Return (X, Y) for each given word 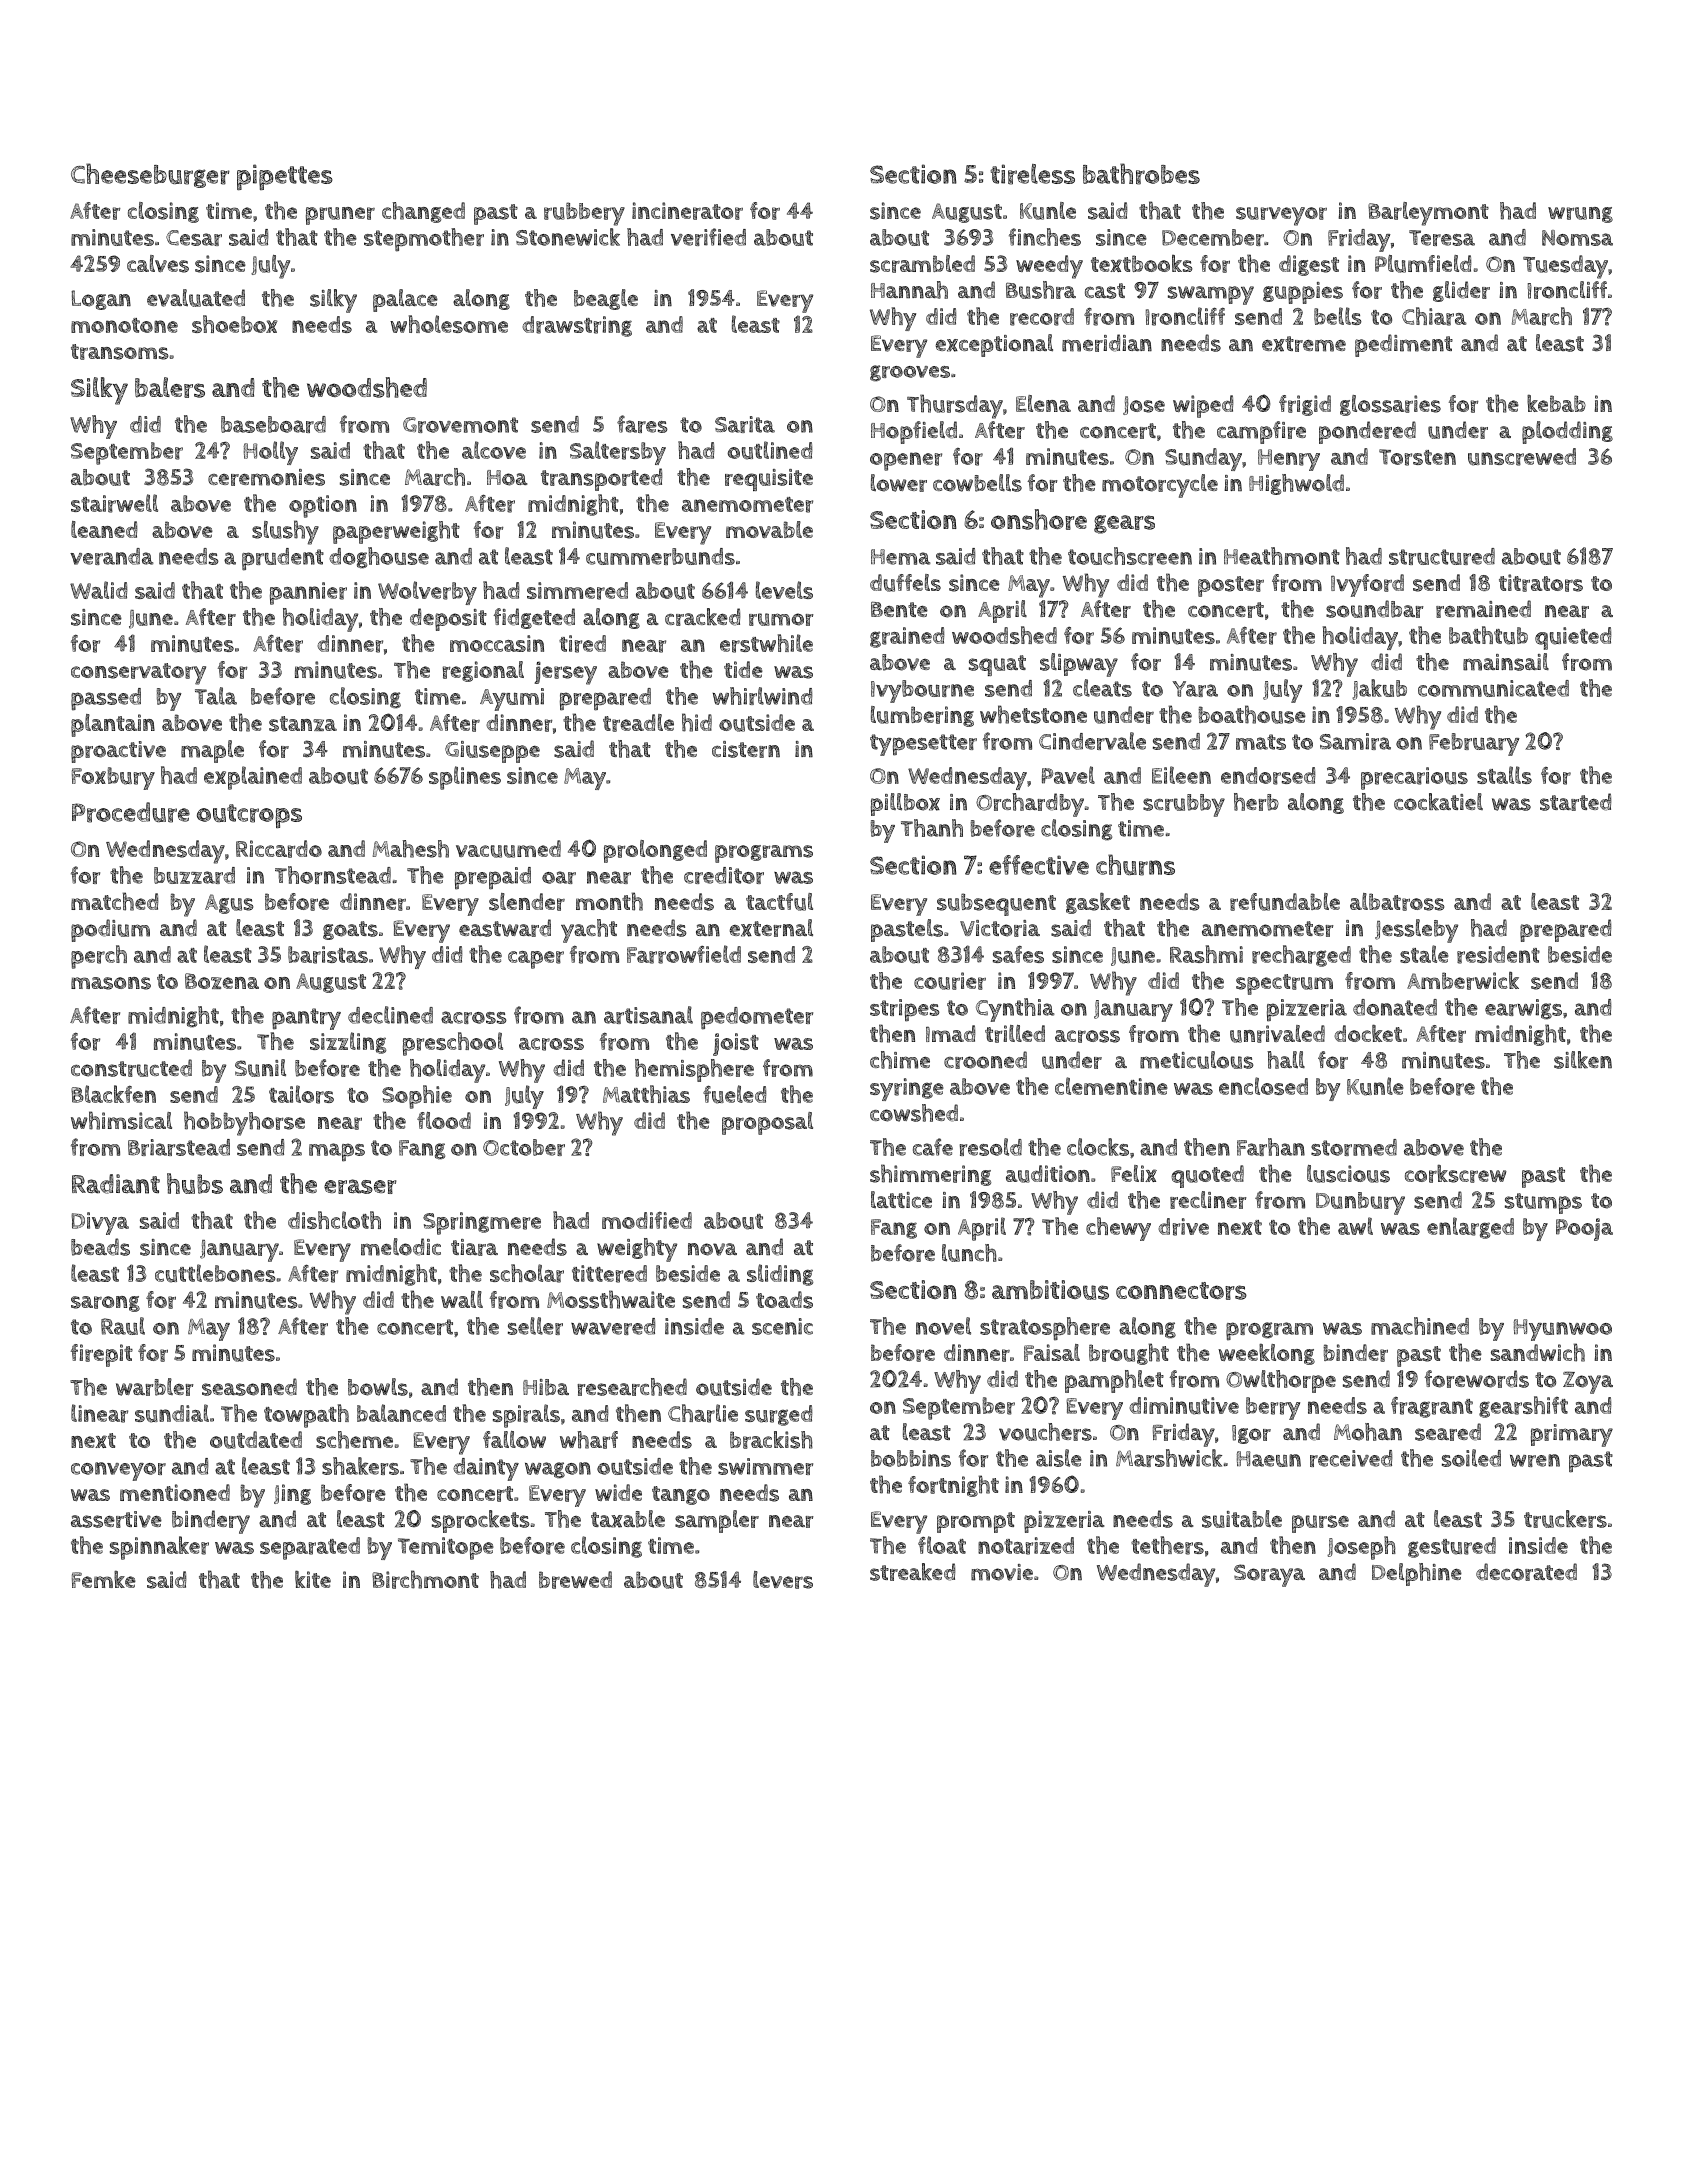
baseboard (273, 424)
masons (111, 983)
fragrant (1432, 1407)
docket (1368, 1033)
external (771, 928)
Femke (104, 1579)
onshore (1039, 519)
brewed (575, 1580)
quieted (1573, 638)
